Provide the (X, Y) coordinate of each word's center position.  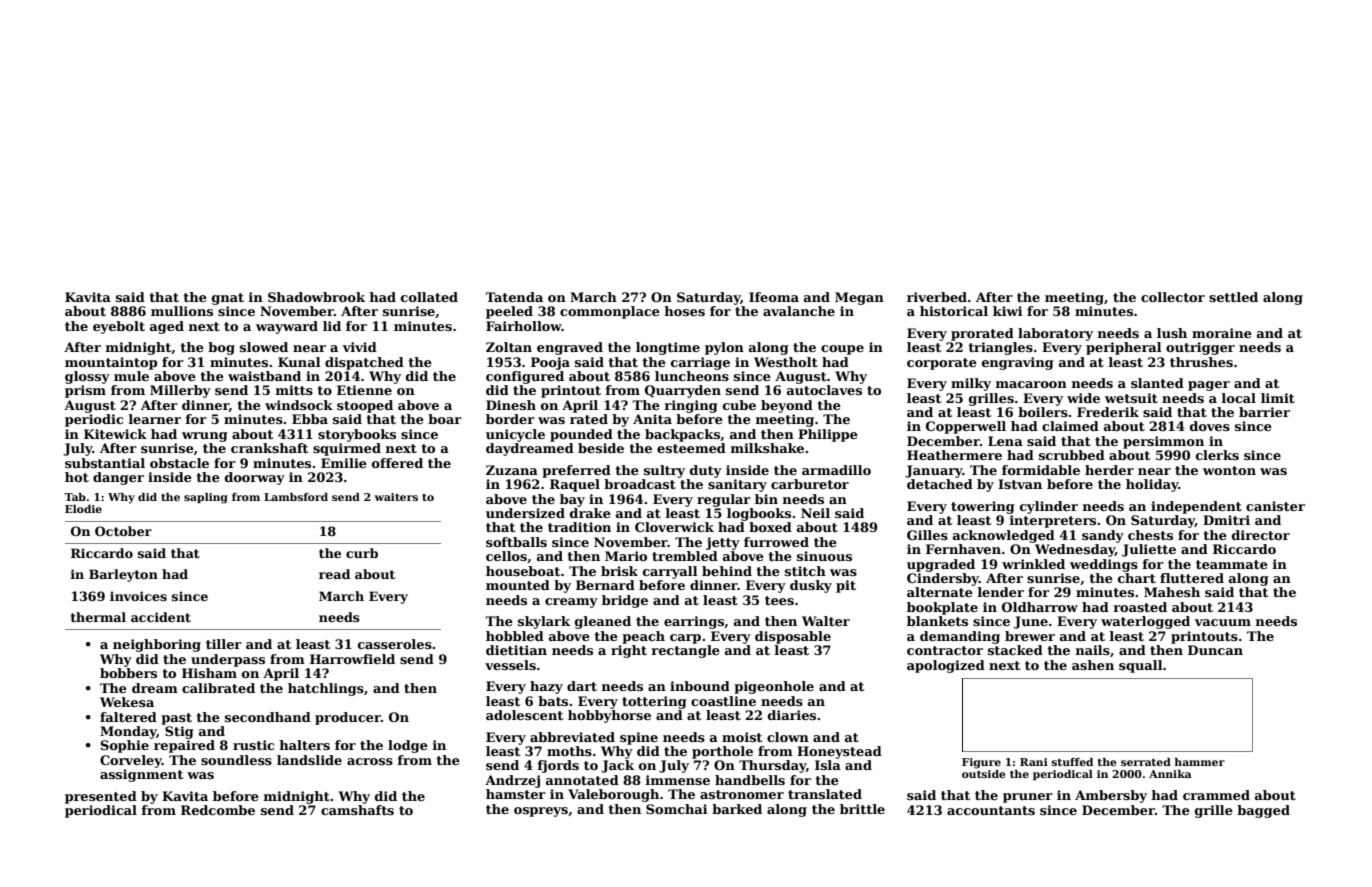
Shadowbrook (316, 297)
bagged (1263, 811)
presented (101, 797)
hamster (516, 794)
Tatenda (514, 297)
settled (1233, 297)
